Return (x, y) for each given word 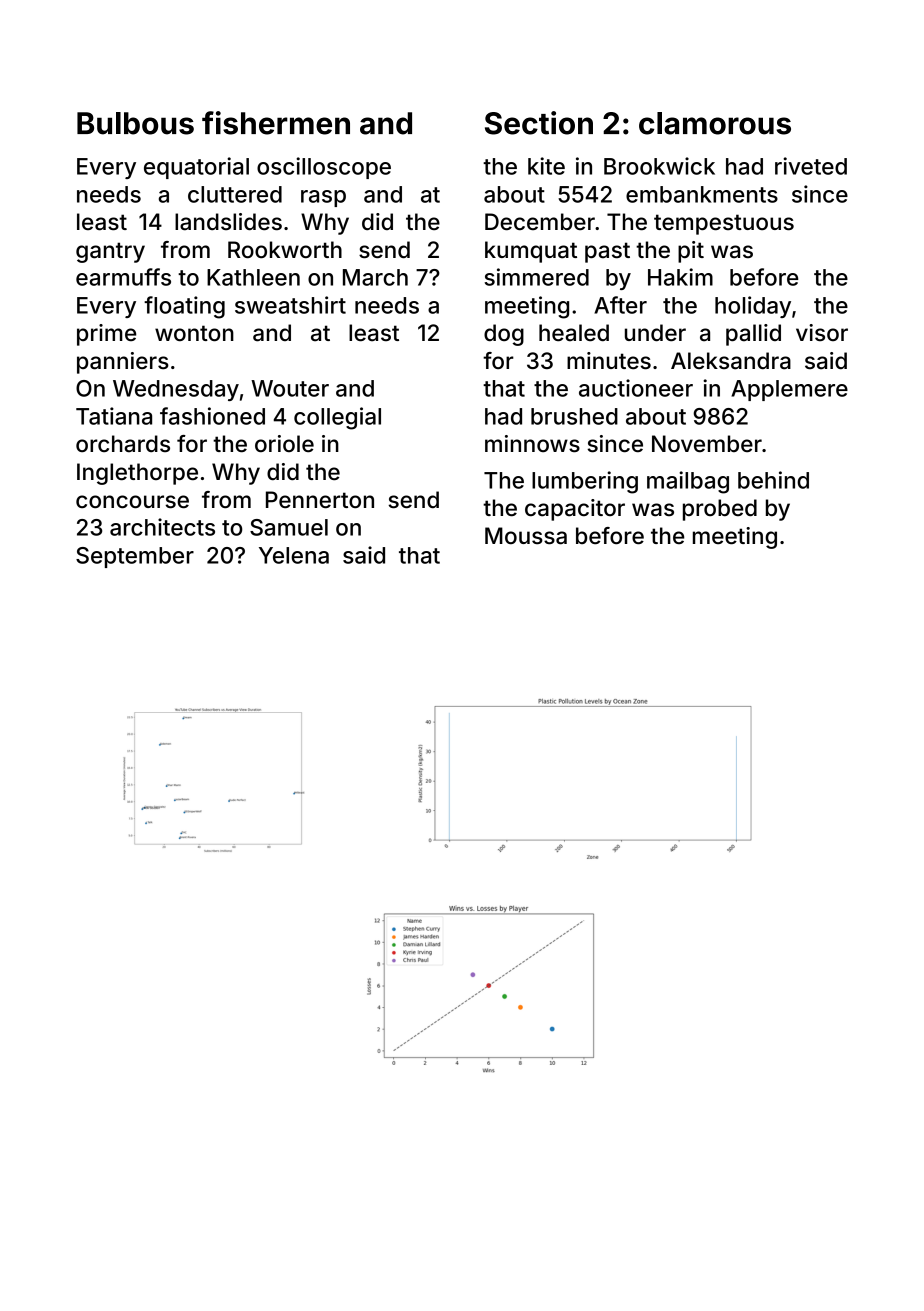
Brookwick (659, 166)
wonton (194, 333)
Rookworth (285, 249)
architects (162, 527)
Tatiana (114, 416)
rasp (323, 198)
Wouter (290, 388)
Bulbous (135, 123)
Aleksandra (731, 361)
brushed (574, 416)
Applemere (789, 390)
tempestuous (724, 224)
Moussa (526, 536)
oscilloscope (324, 168)
